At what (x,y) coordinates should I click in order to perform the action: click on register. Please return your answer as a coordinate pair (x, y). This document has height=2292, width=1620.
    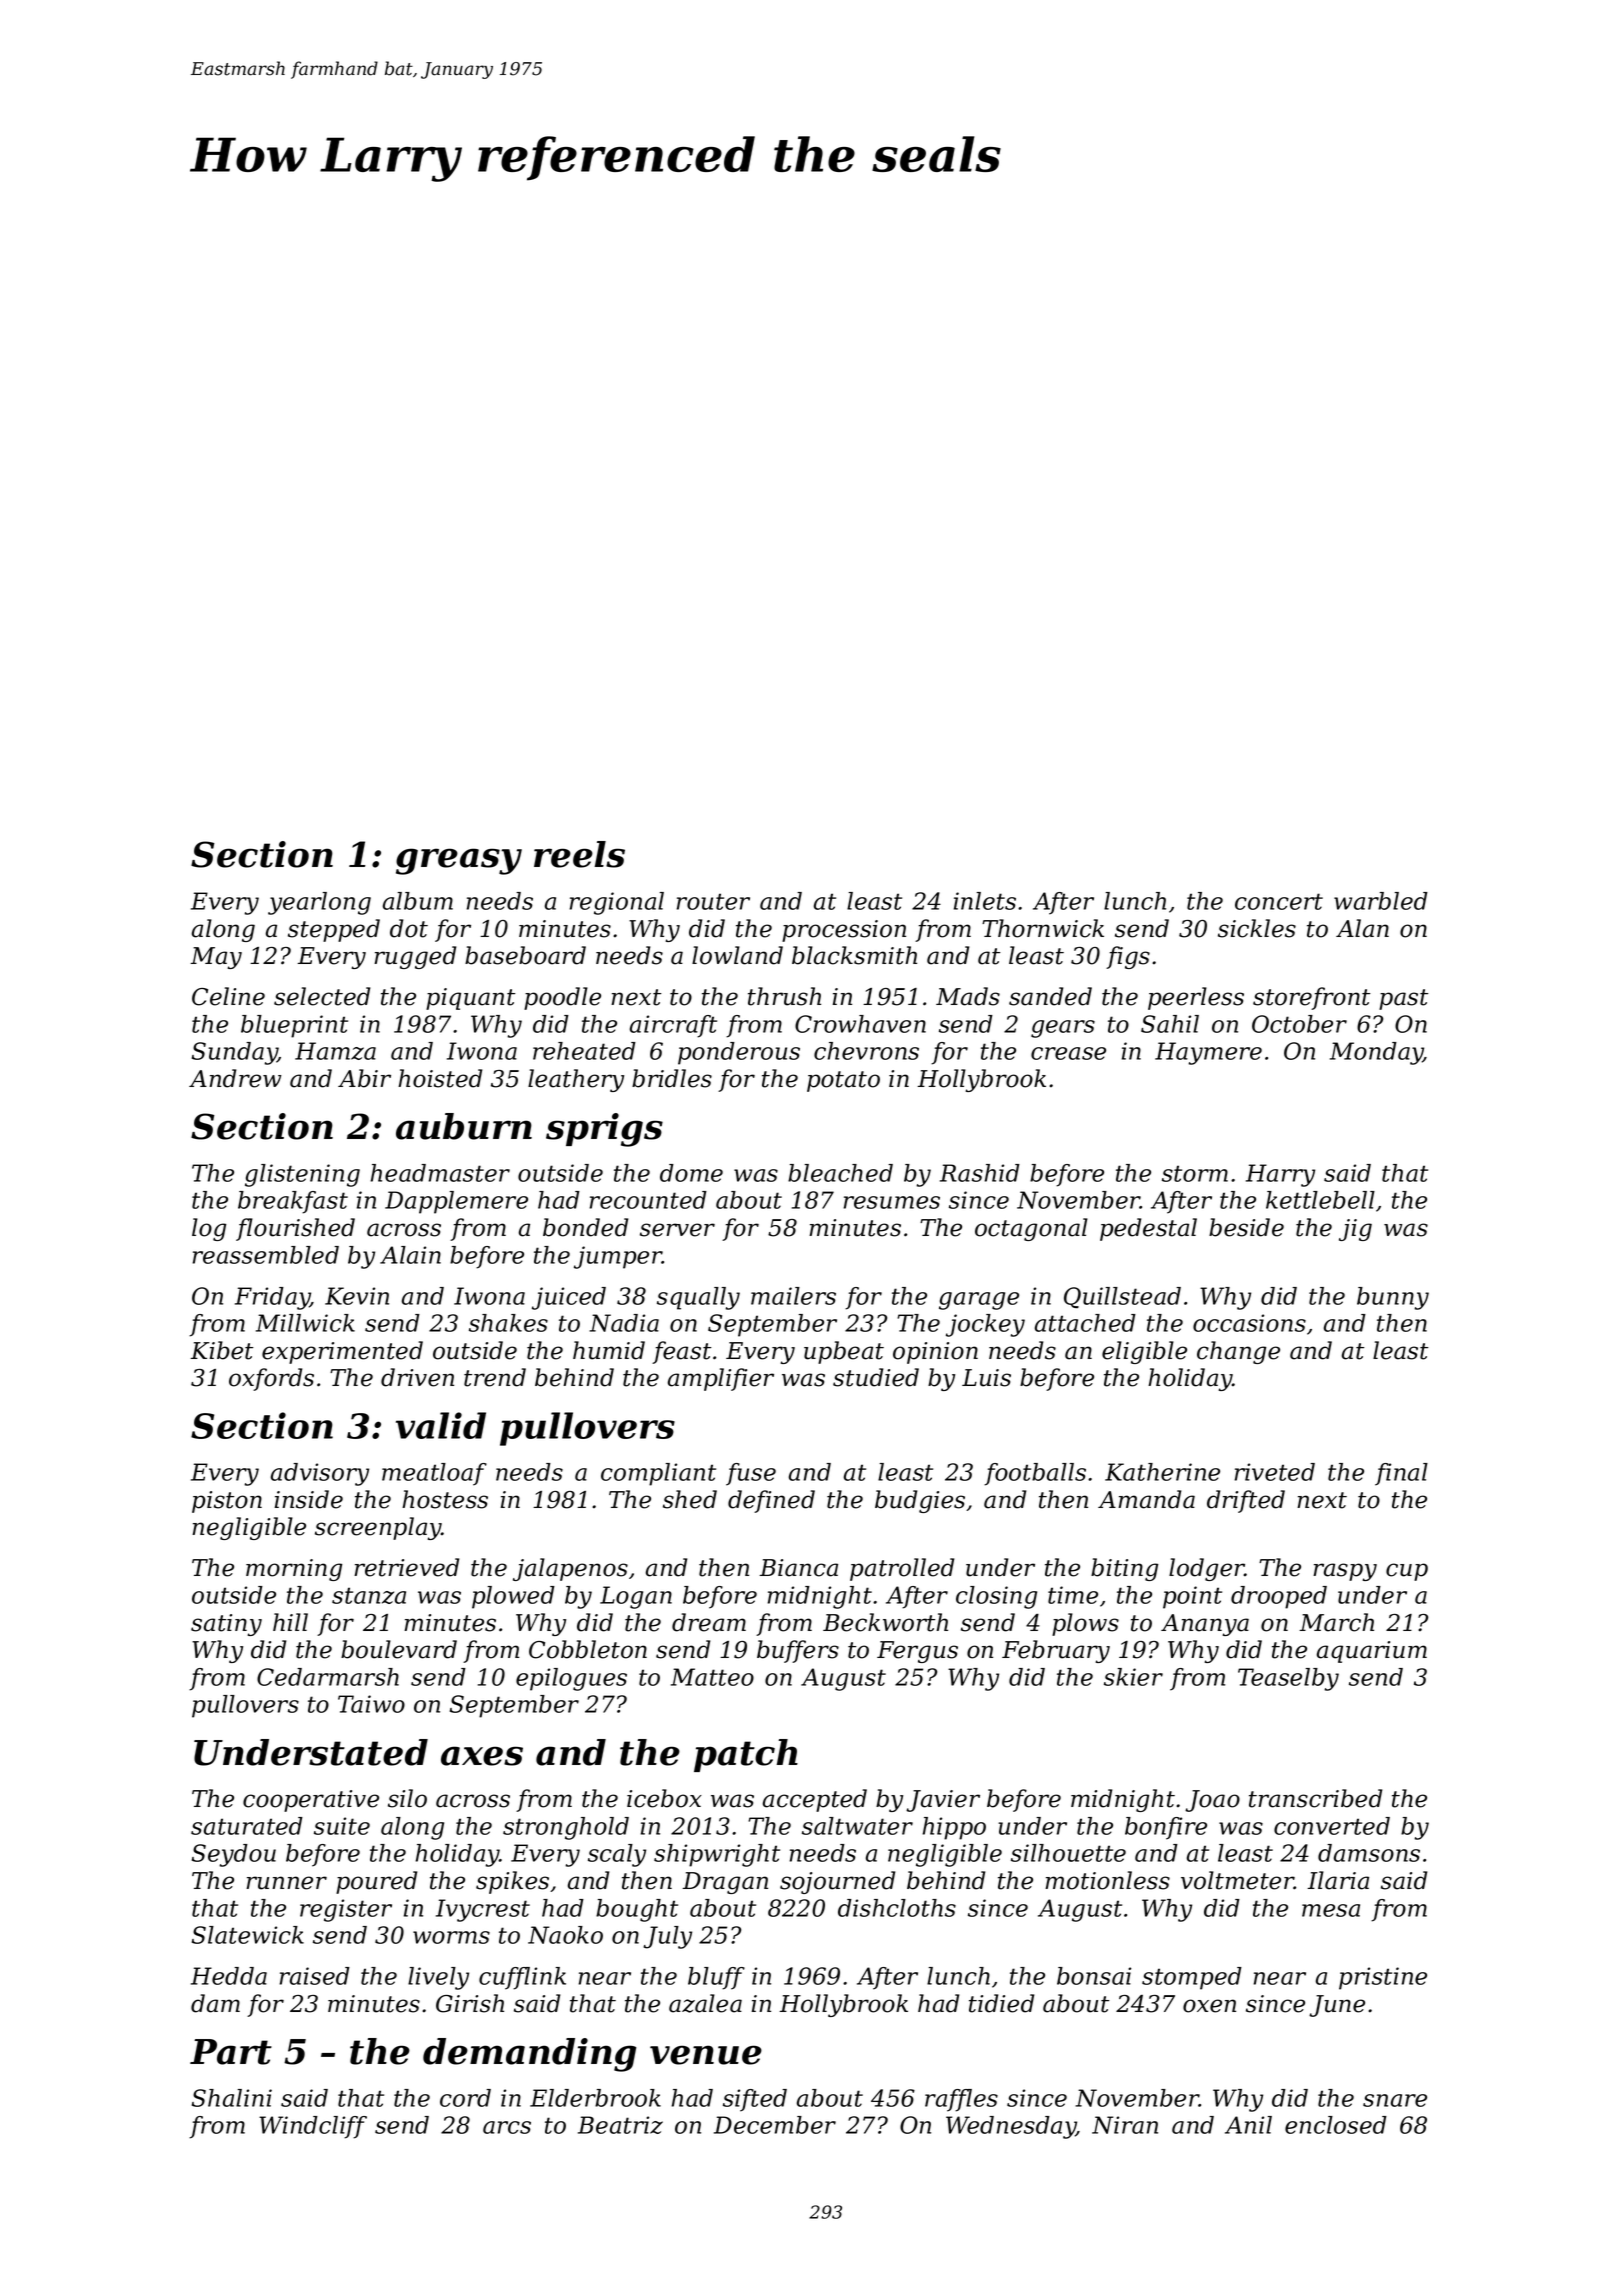
    Looking at the image, I should click on (346, 1910).
